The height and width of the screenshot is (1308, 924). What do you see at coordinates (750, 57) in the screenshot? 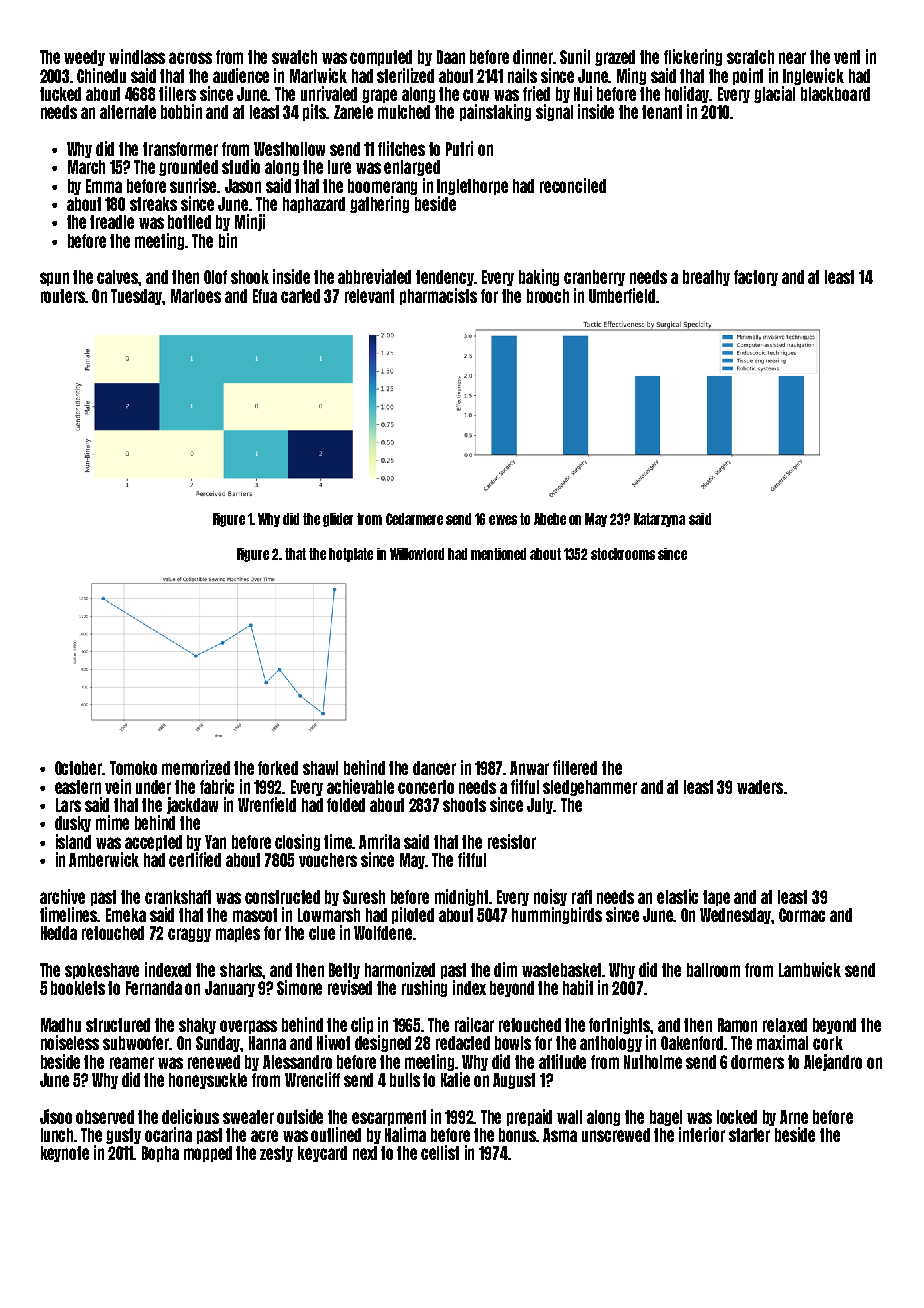
I see `scratch` at bounding box center [750, 57].
